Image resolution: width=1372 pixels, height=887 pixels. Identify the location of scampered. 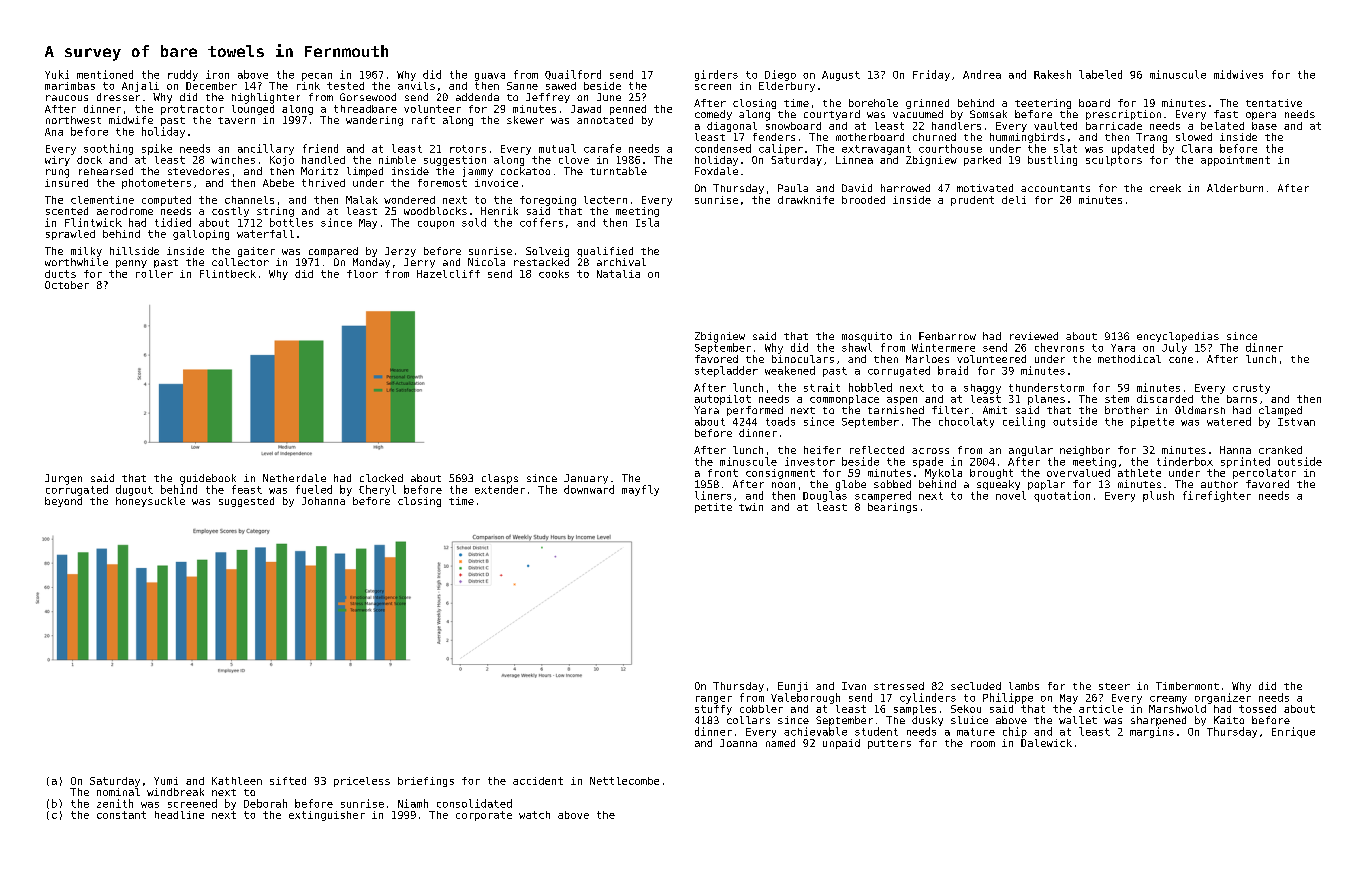
(883, 496).
